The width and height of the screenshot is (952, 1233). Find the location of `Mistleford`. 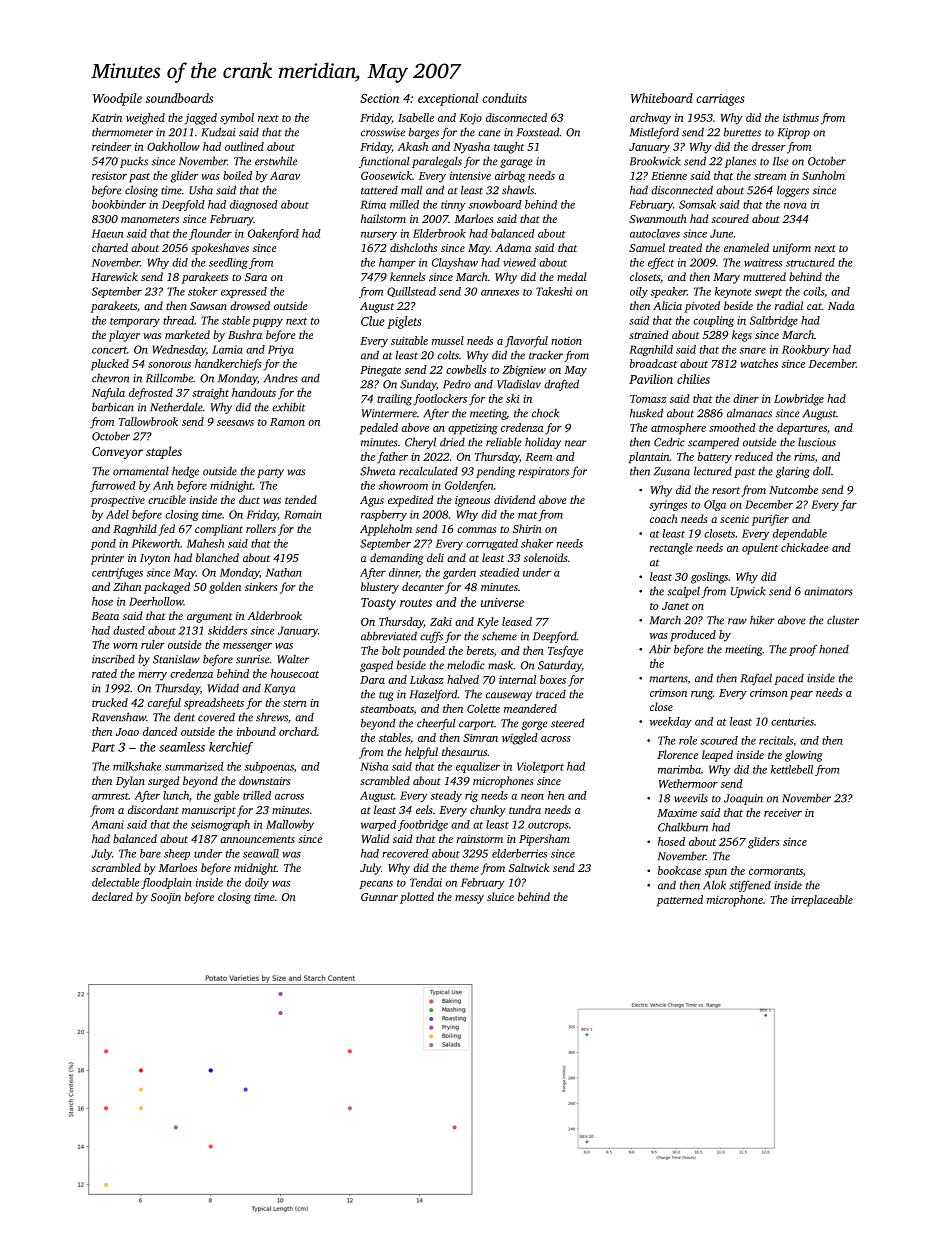

Mistleford is located at coordinates (654, 133).
